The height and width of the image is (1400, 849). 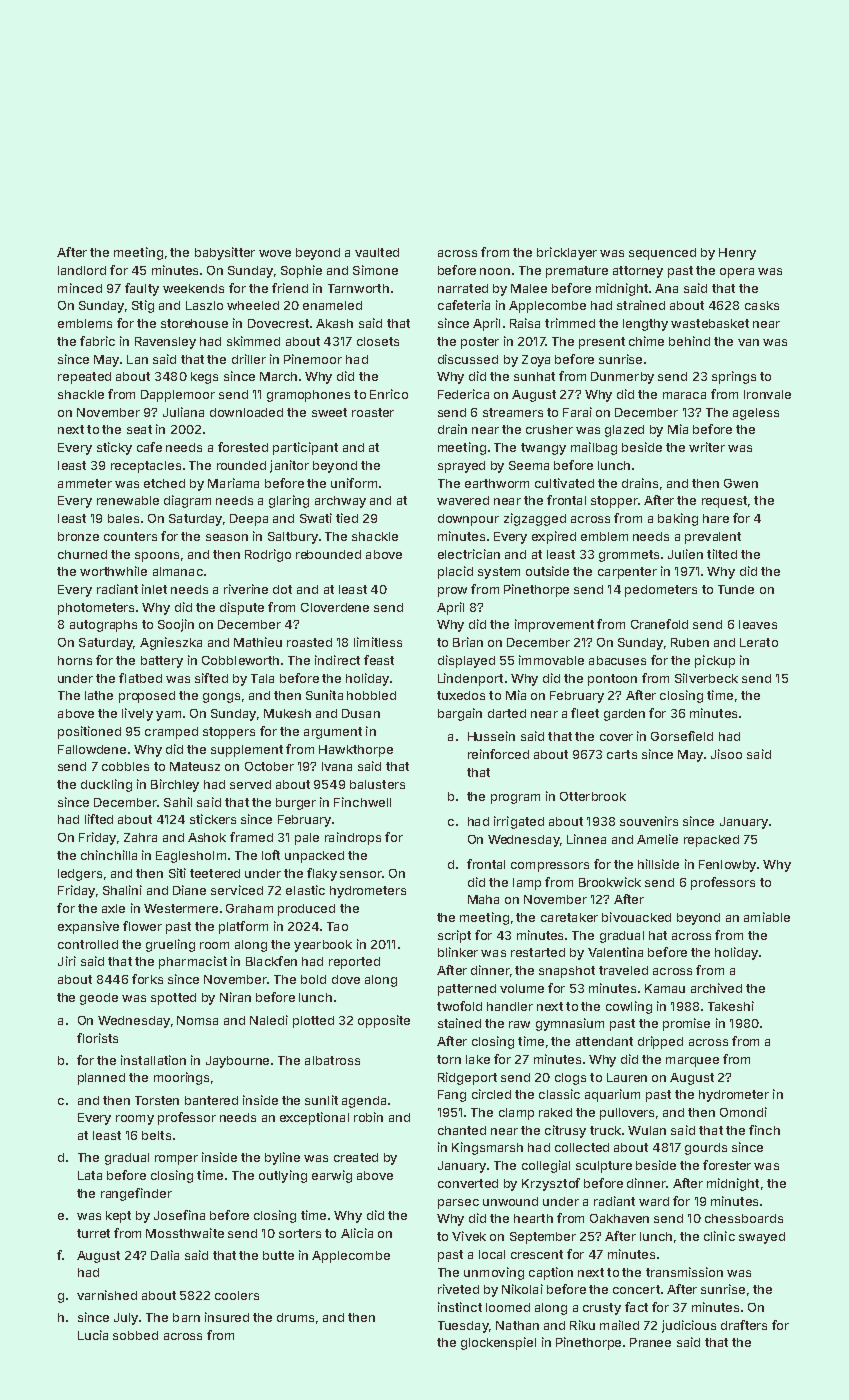 I want to click on pharmacist, so click(x=193, y=962).
